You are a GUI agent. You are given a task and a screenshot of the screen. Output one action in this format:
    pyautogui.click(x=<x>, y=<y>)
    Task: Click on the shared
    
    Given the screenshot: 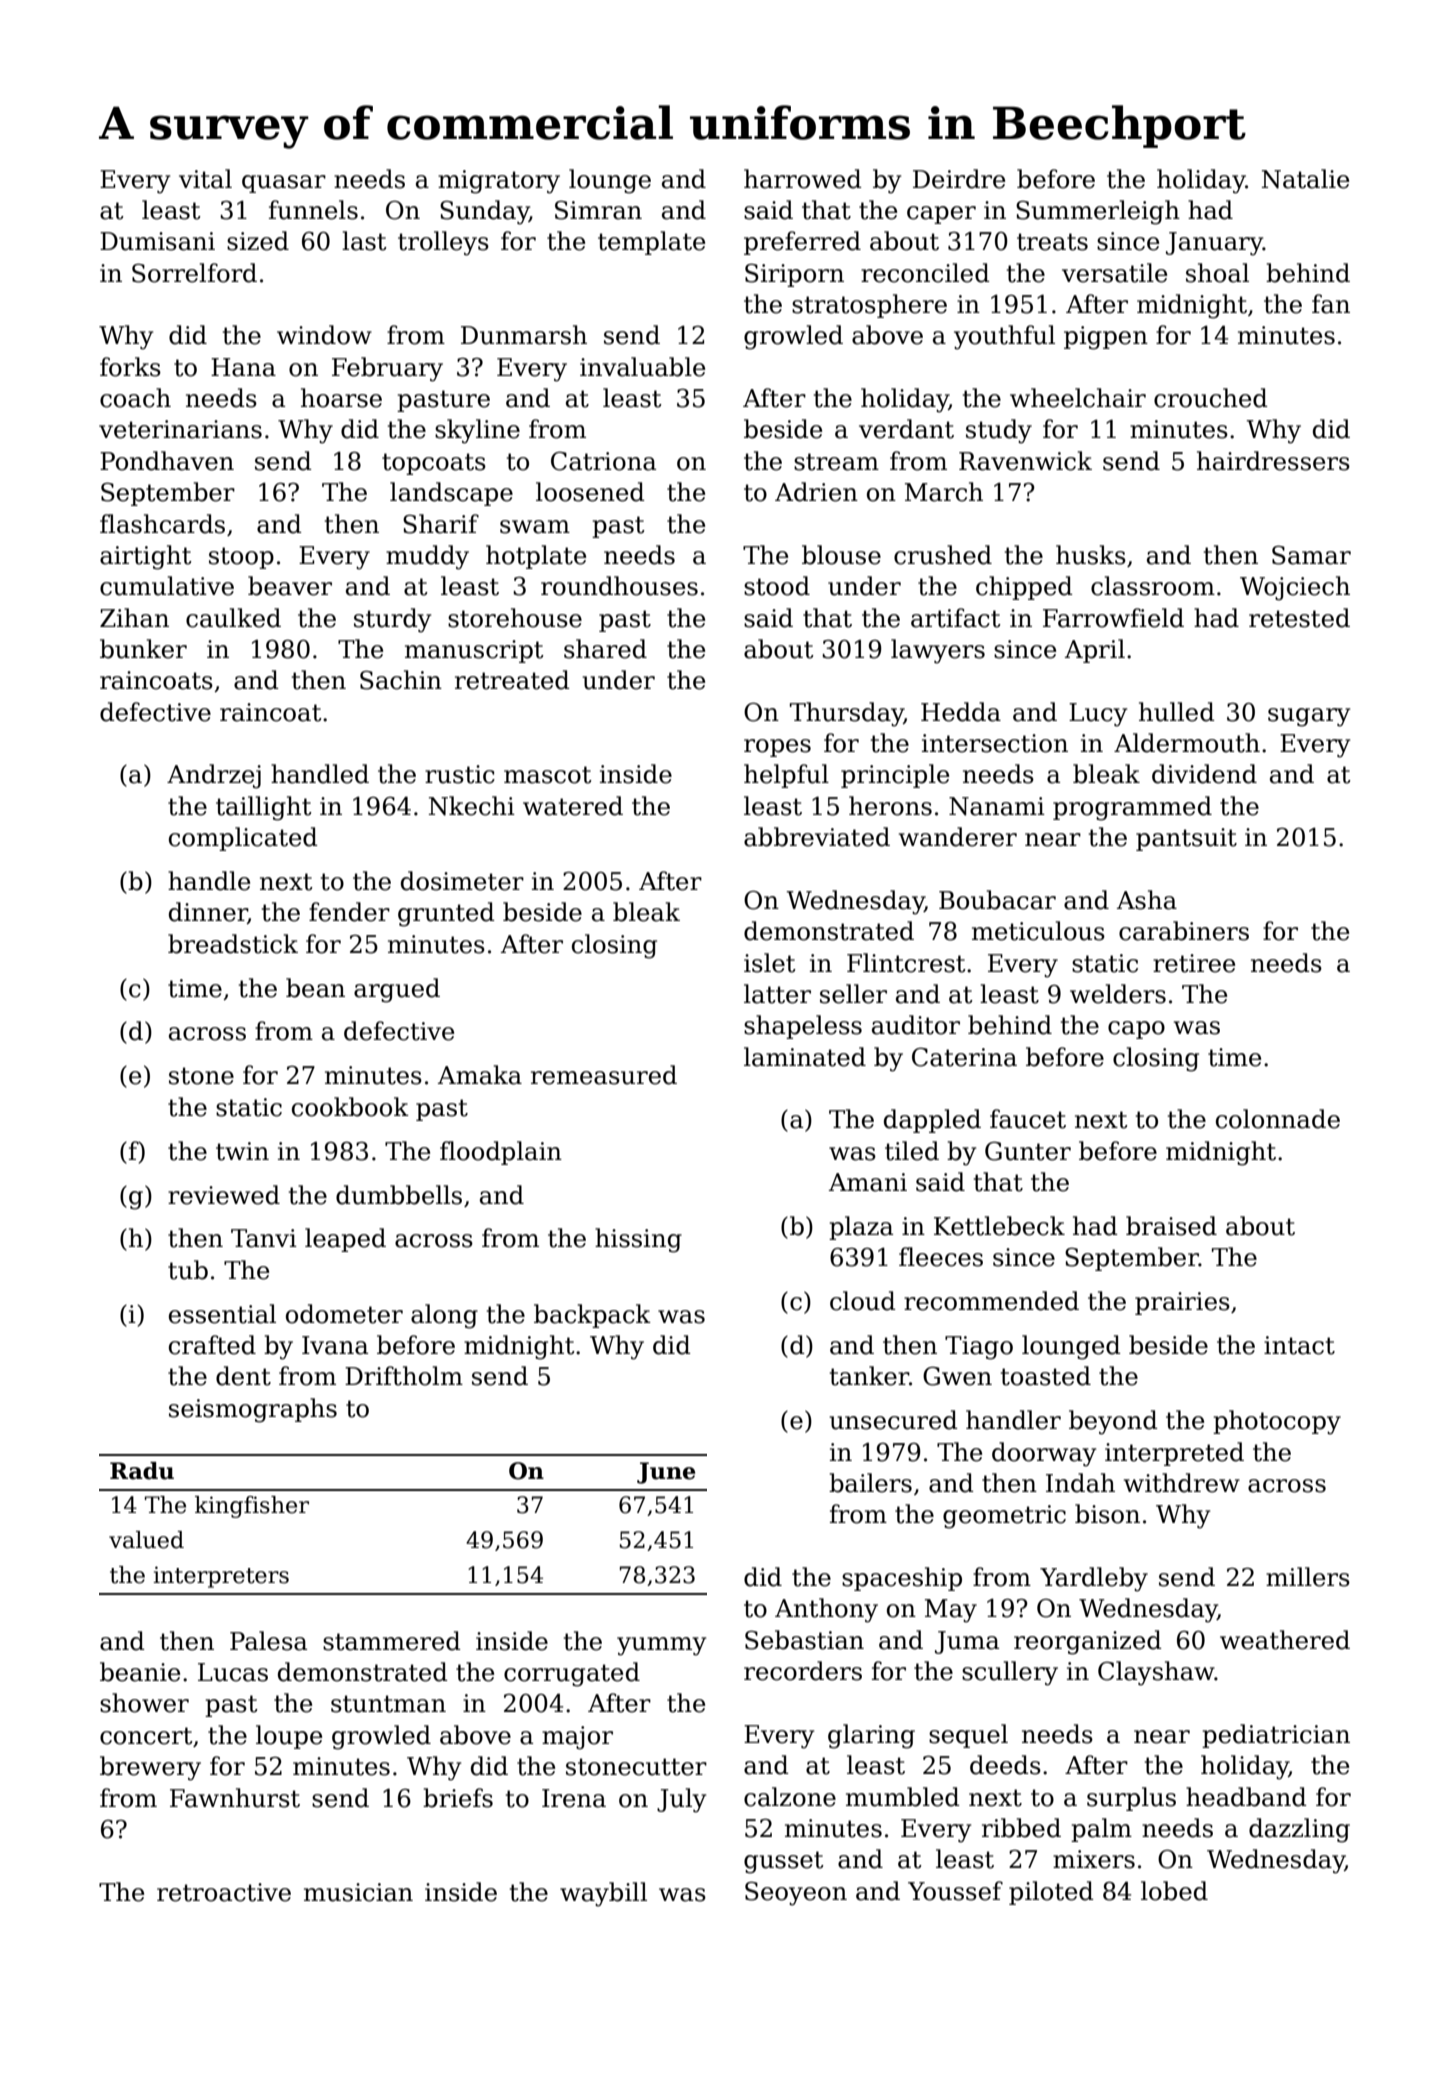 What is the action you would take?
    pyautogui.click(x=605, y=649)
